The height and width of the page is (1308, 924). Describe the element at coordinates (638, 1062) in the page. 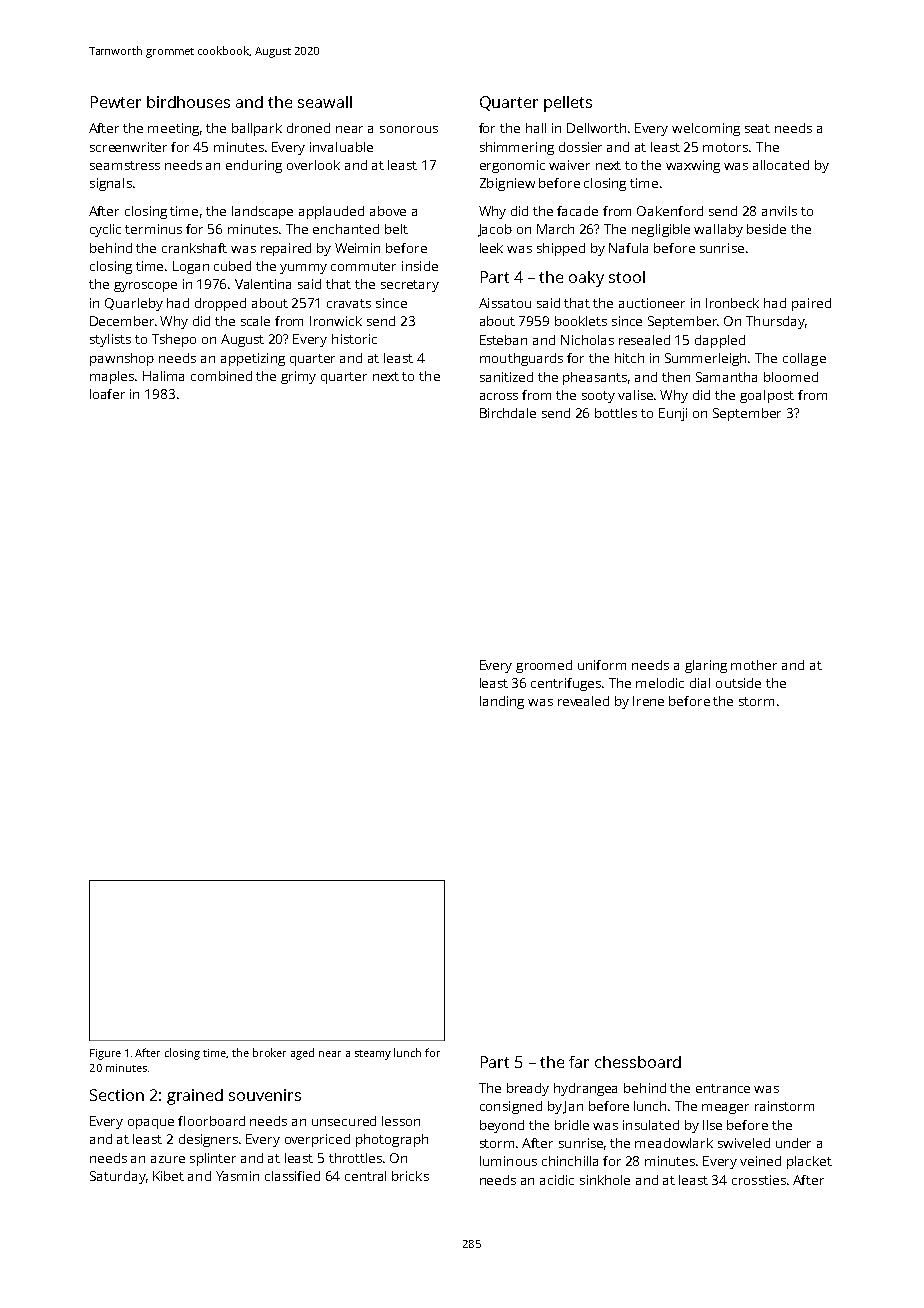

I see `chessboard` at that location.
